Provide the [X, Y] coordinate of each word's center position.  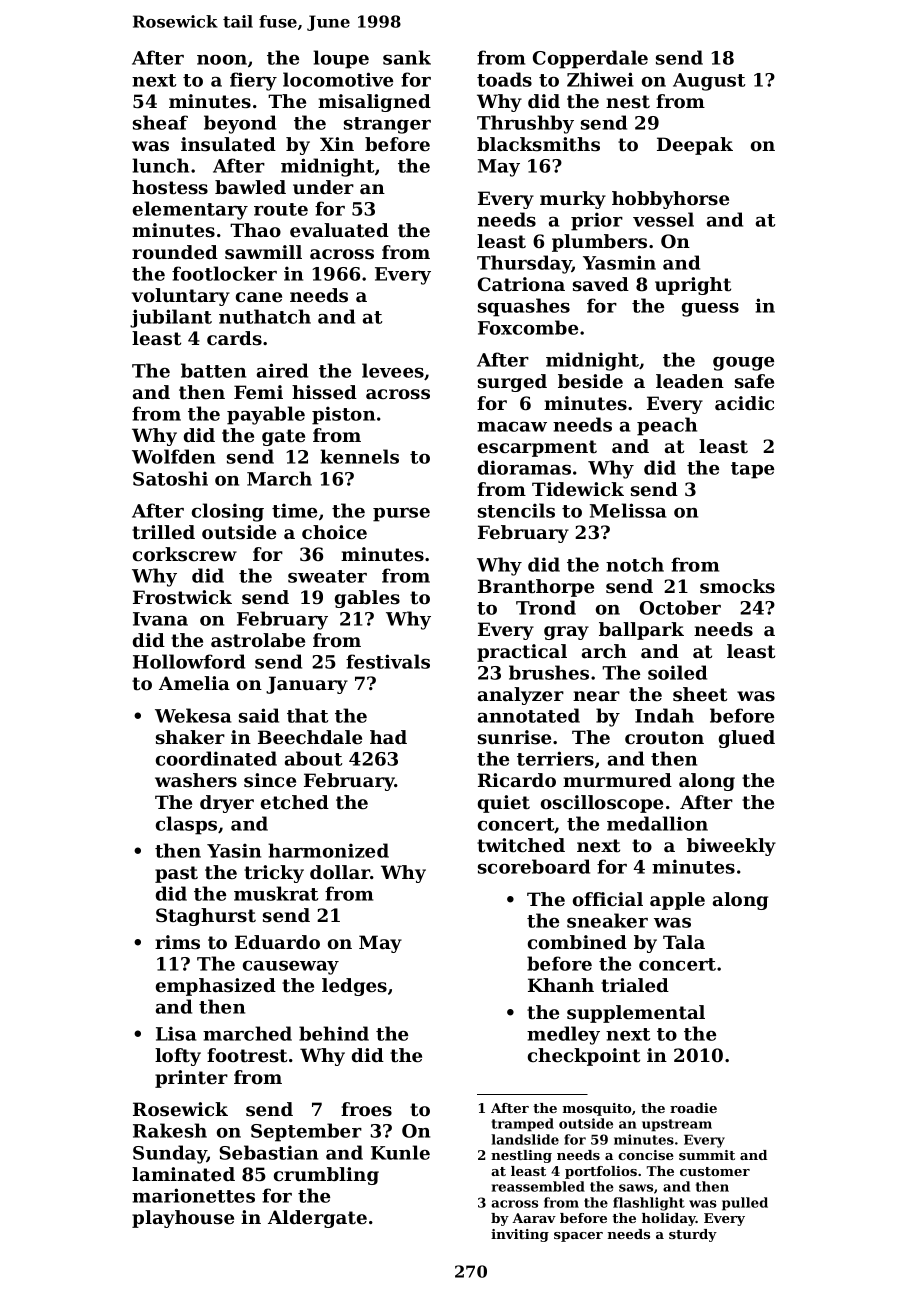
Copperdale [590, 59]
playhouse [183, 1219]
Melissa [628, 510]
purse [401, 515]
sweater [327, 576]
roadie [693, 1108]
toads [504, 79]
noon [222, 60]
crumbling [326, 1176]
